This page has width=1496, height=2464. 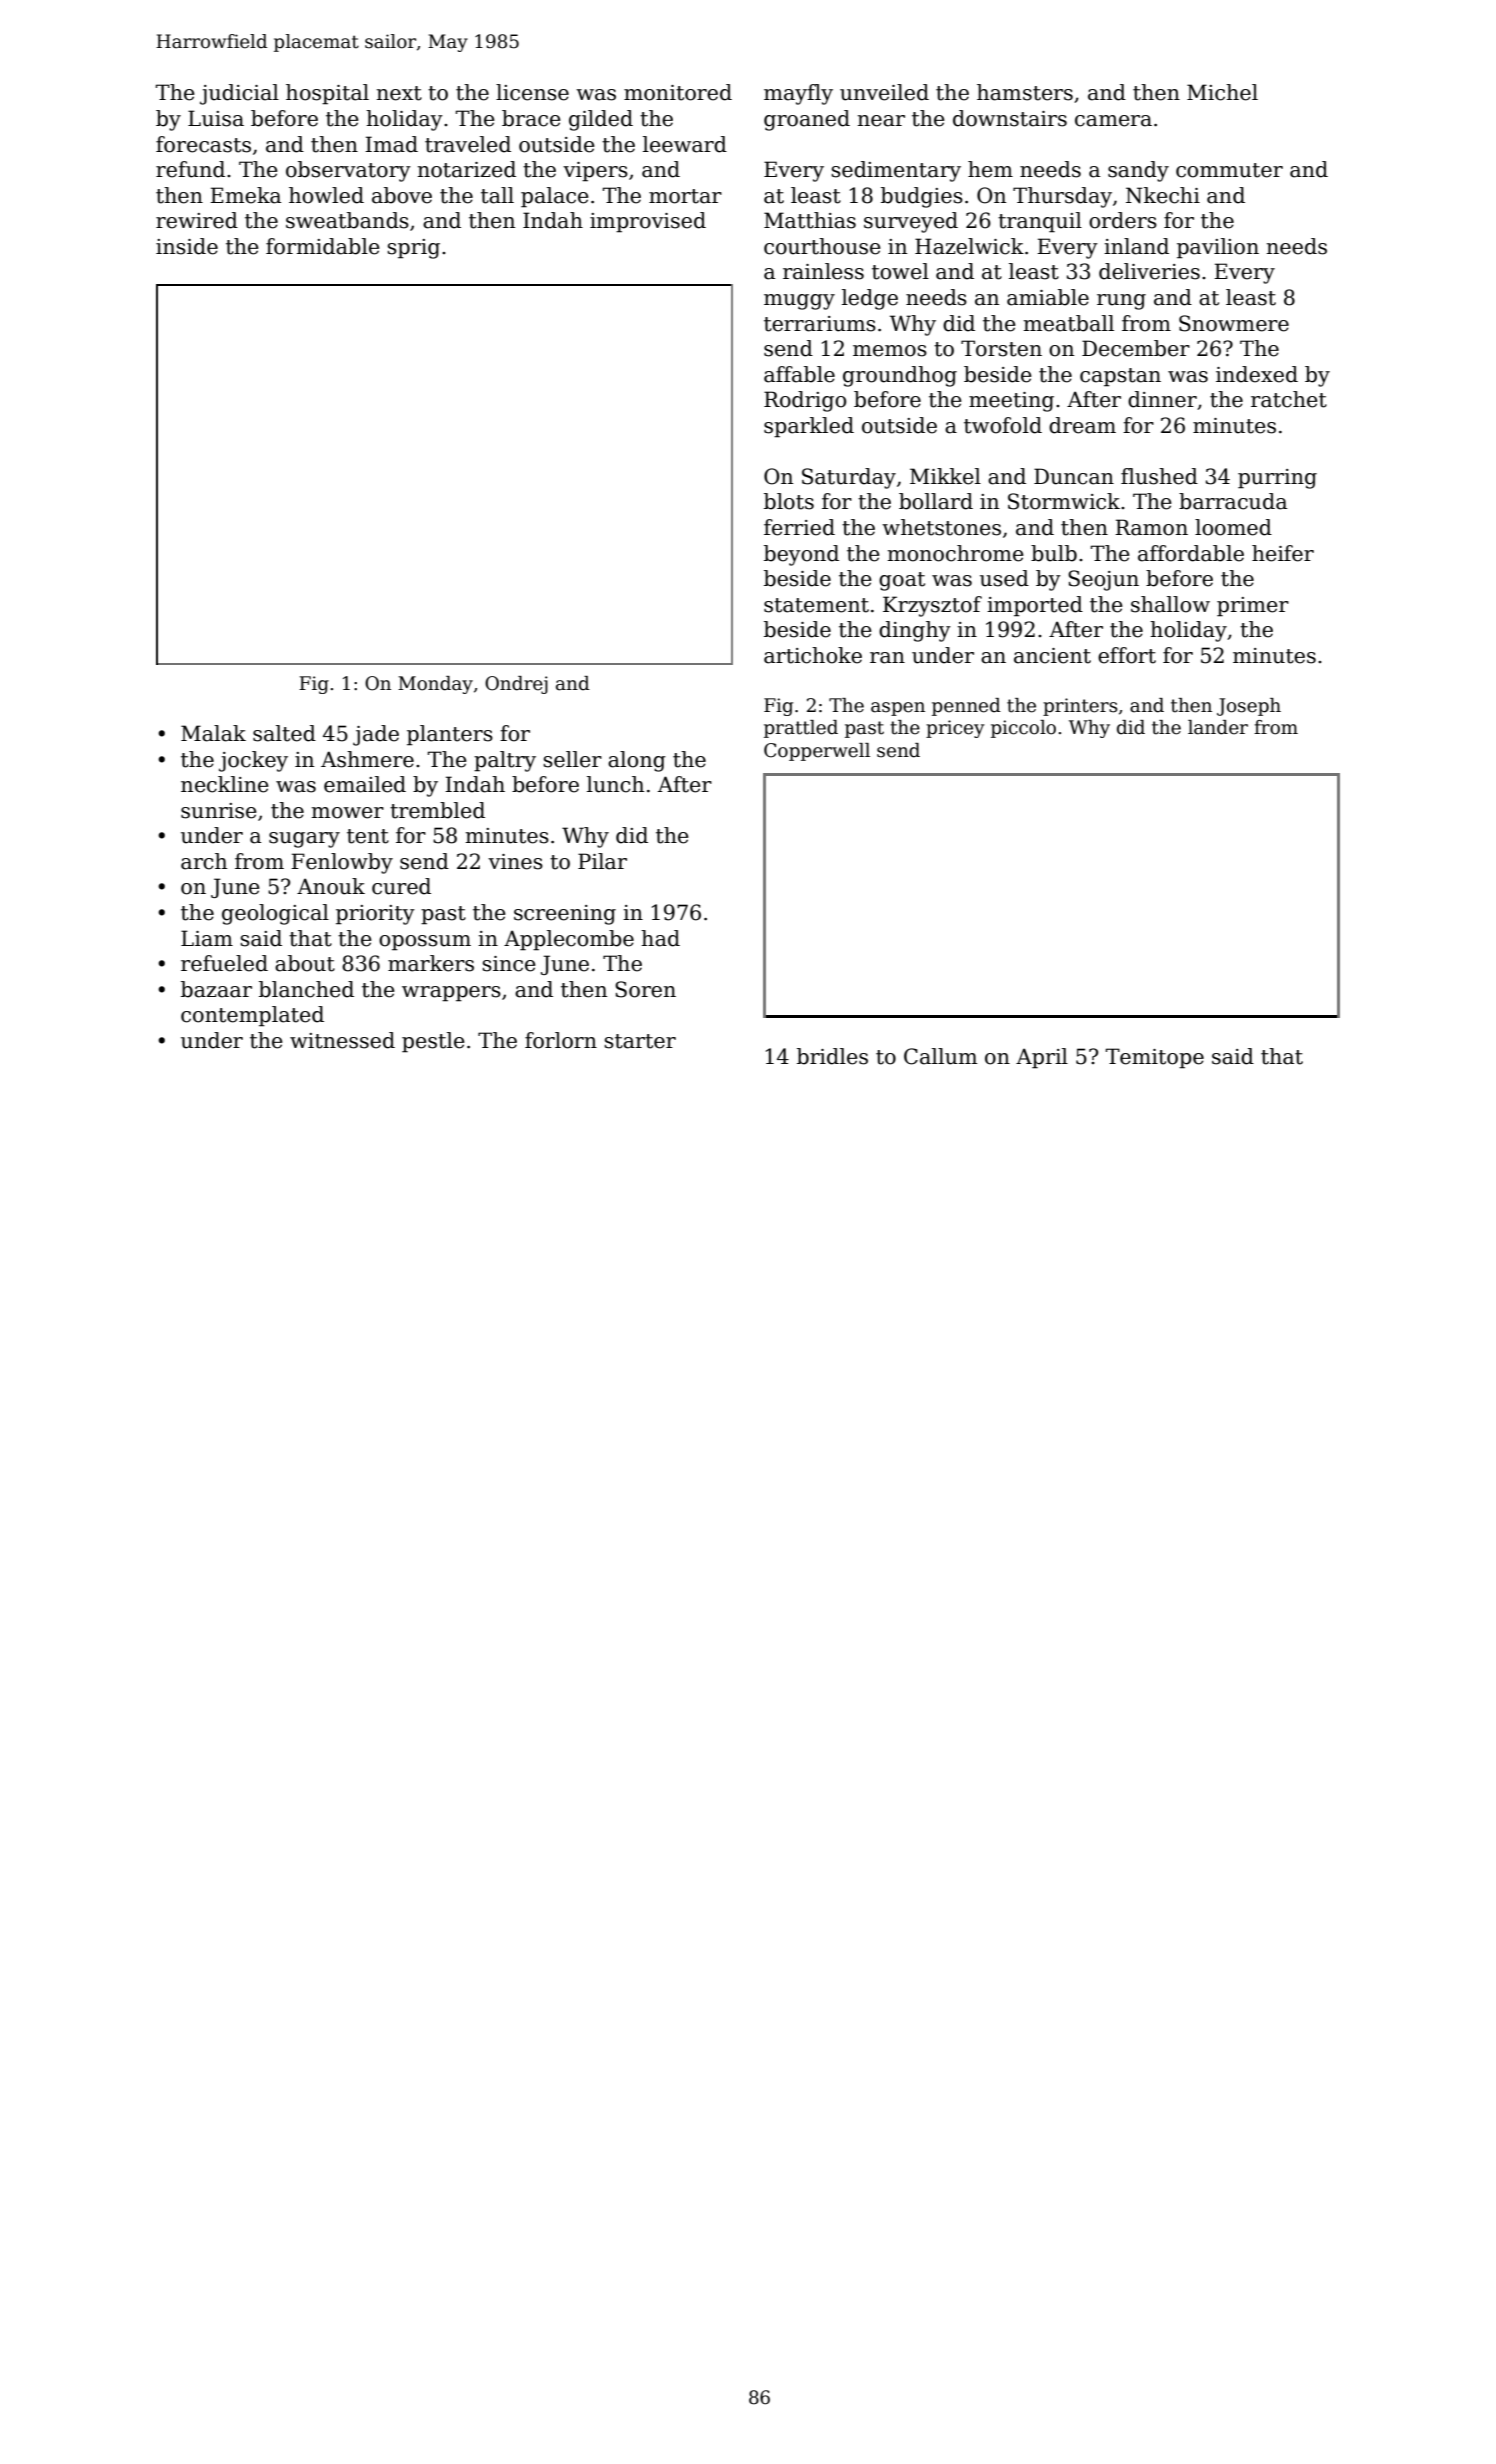 What do you see at coordinates (1218, 248) in the page?
I see `pavilion` at bounding box center [1218, 248].
